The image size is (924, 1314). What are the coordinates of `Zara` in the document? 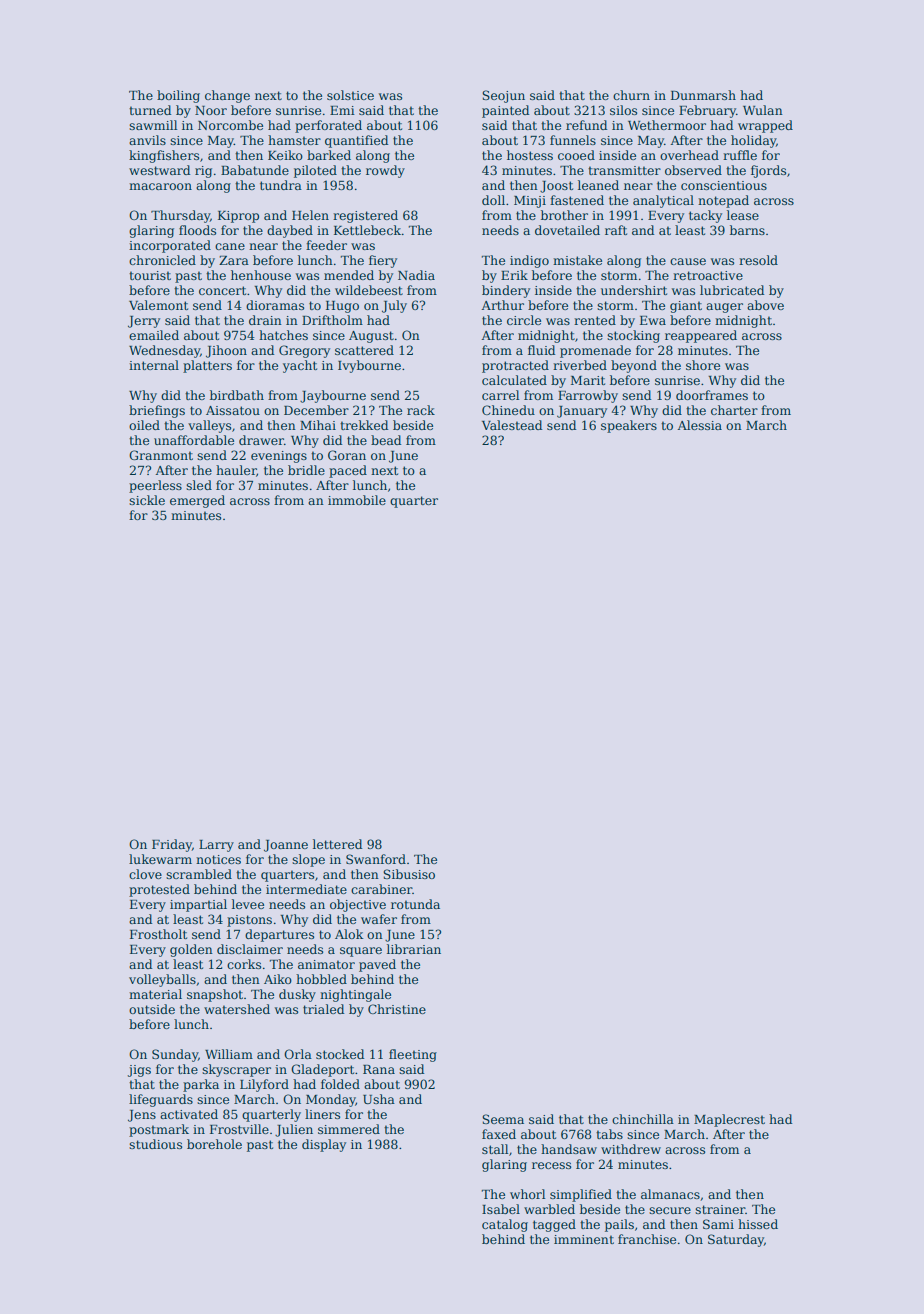 It's located at (234, 260).
